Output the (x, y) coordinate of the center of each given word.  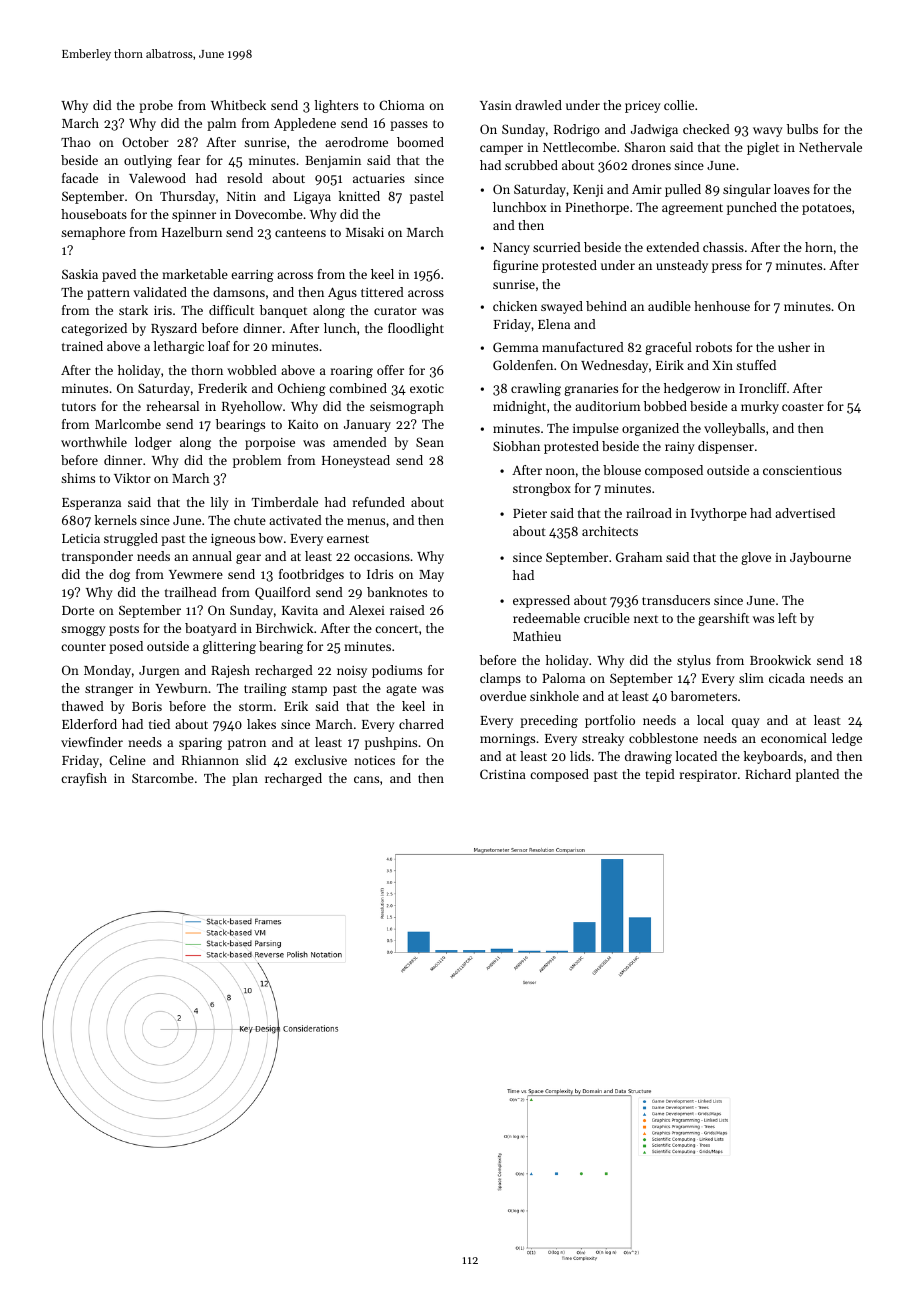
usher (794, 347)
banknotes (397, 592)
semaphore (93, 233)
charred (421, 724)
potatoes (826, 209)
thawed (83, 706)
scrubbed (531, 165)
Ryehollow (252, 407)
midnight (519, 407)
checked (706, 129)
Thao (76, 142)
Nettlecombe (579, 147)
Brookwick (780, 660)
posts (124, 630)
